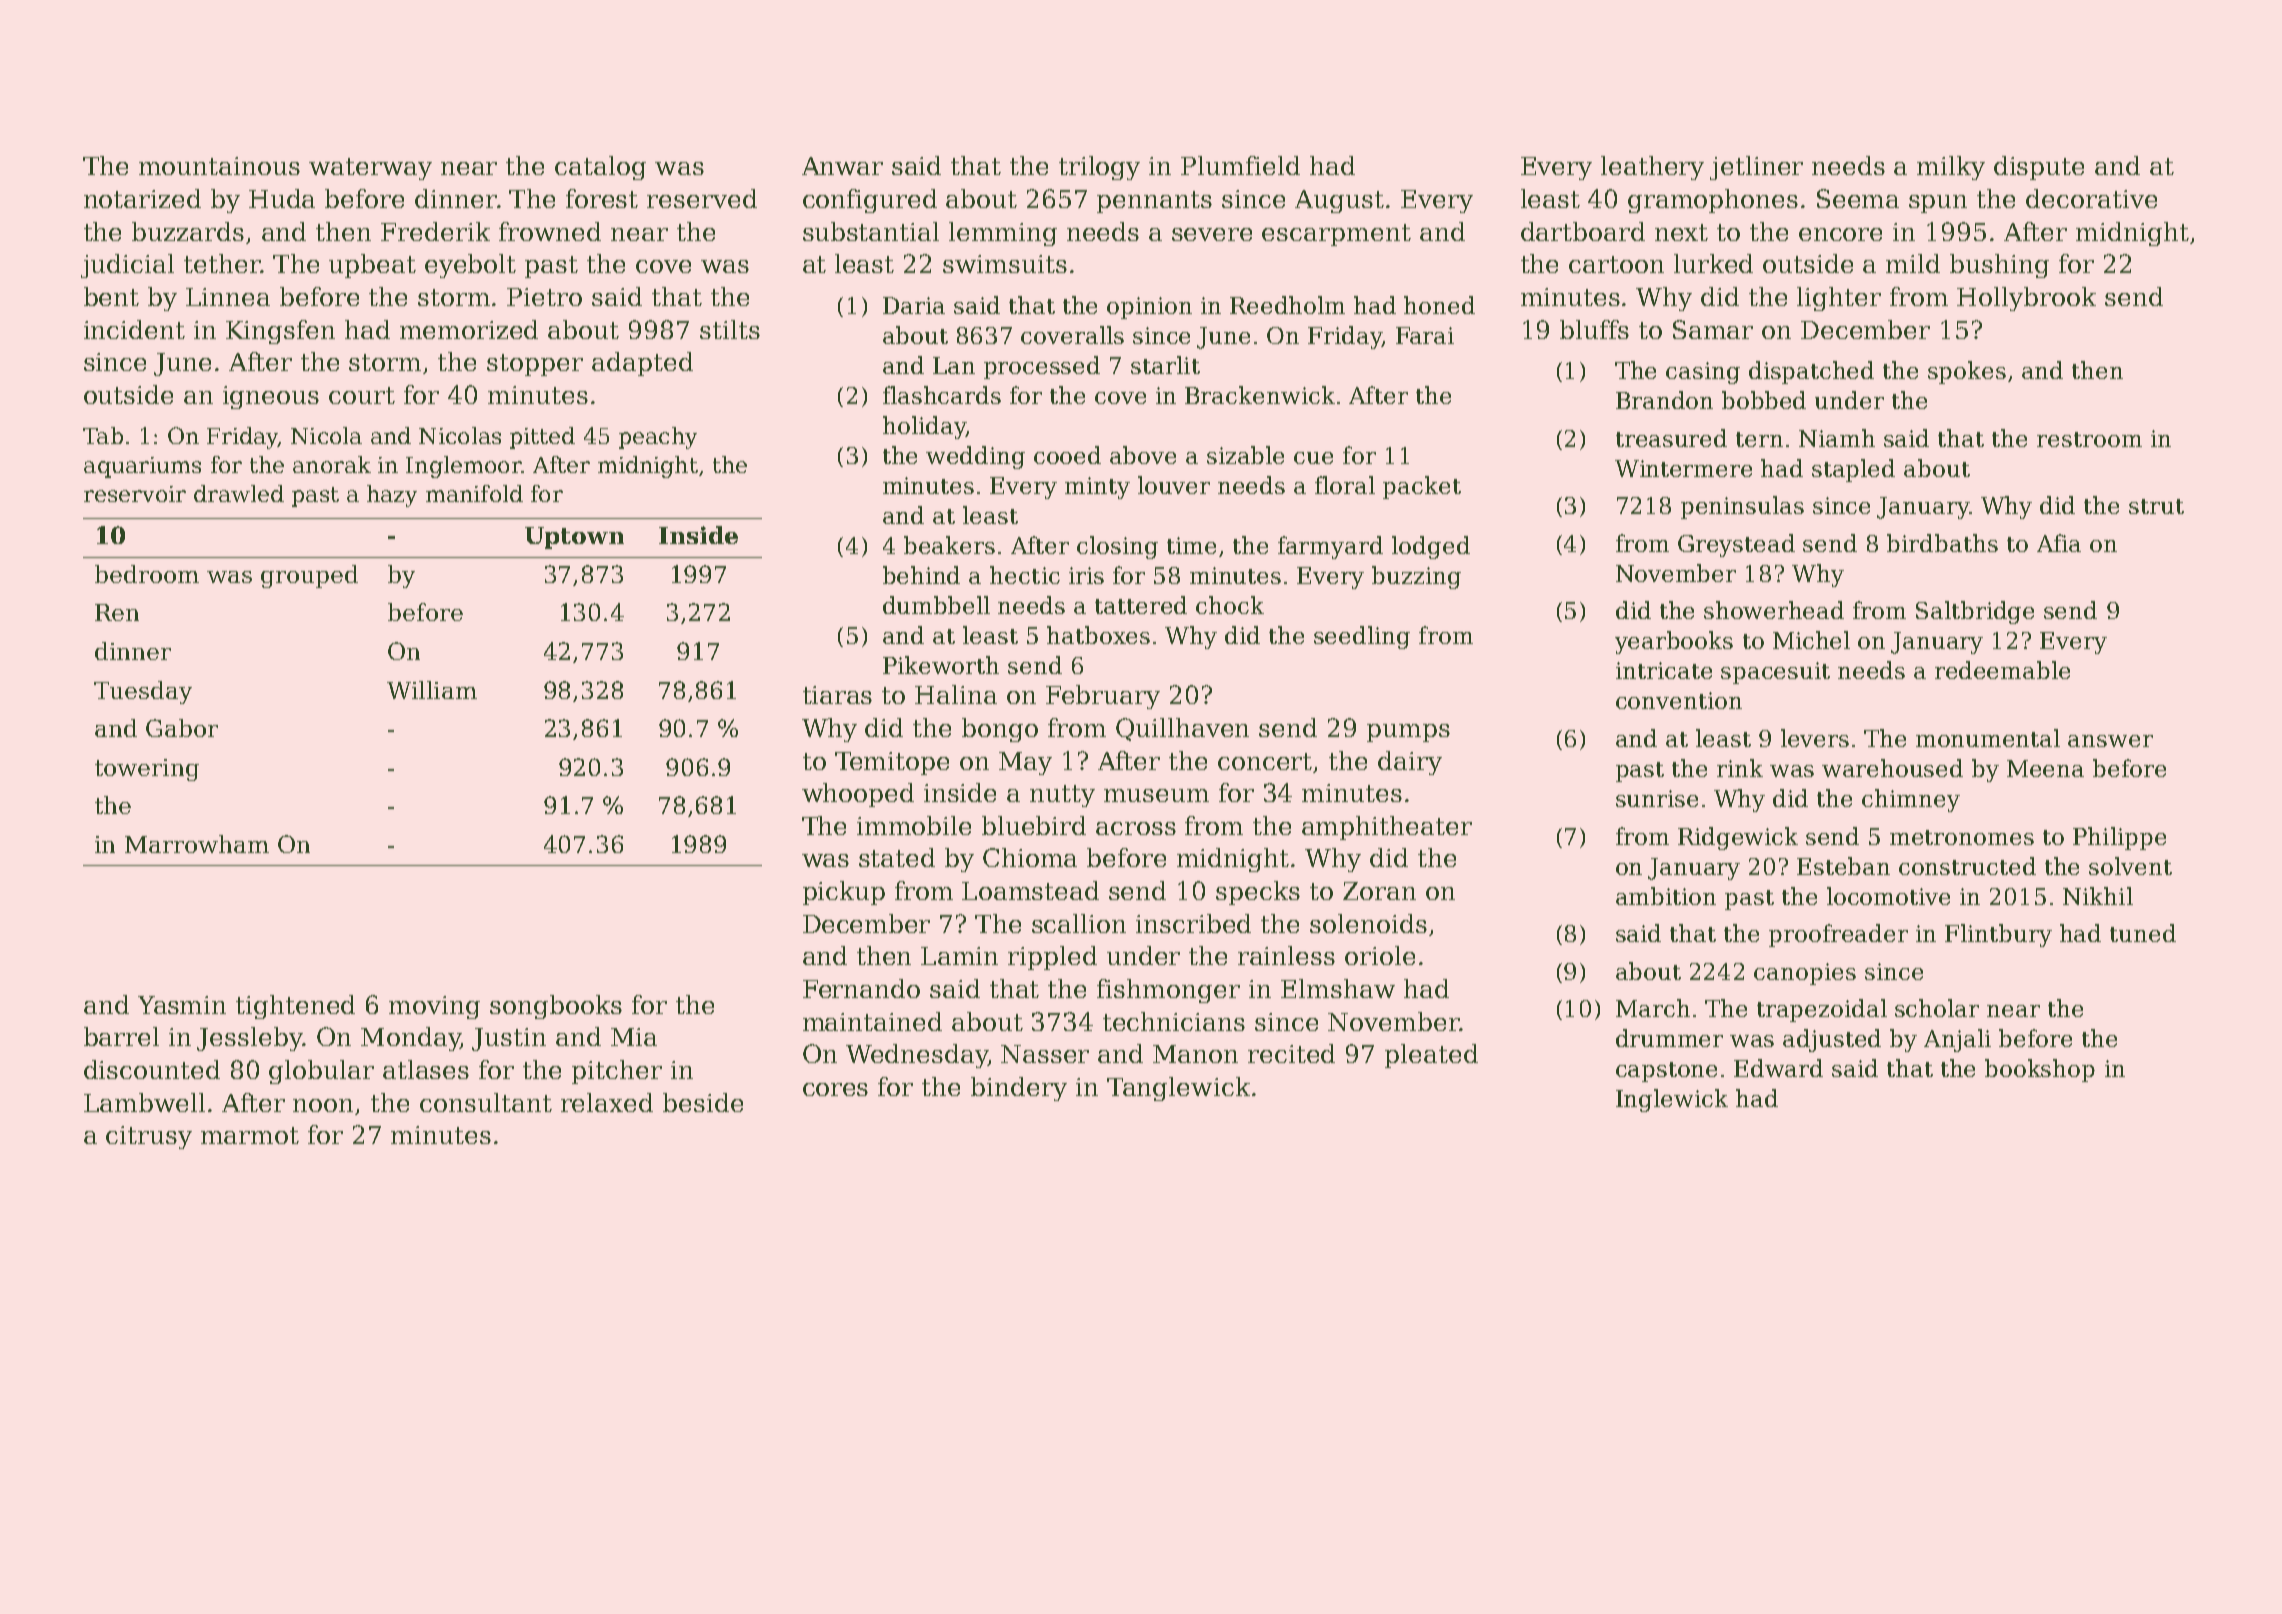 The image size is (2282, 1614). I want to click on mild, so click(1913, 263).
